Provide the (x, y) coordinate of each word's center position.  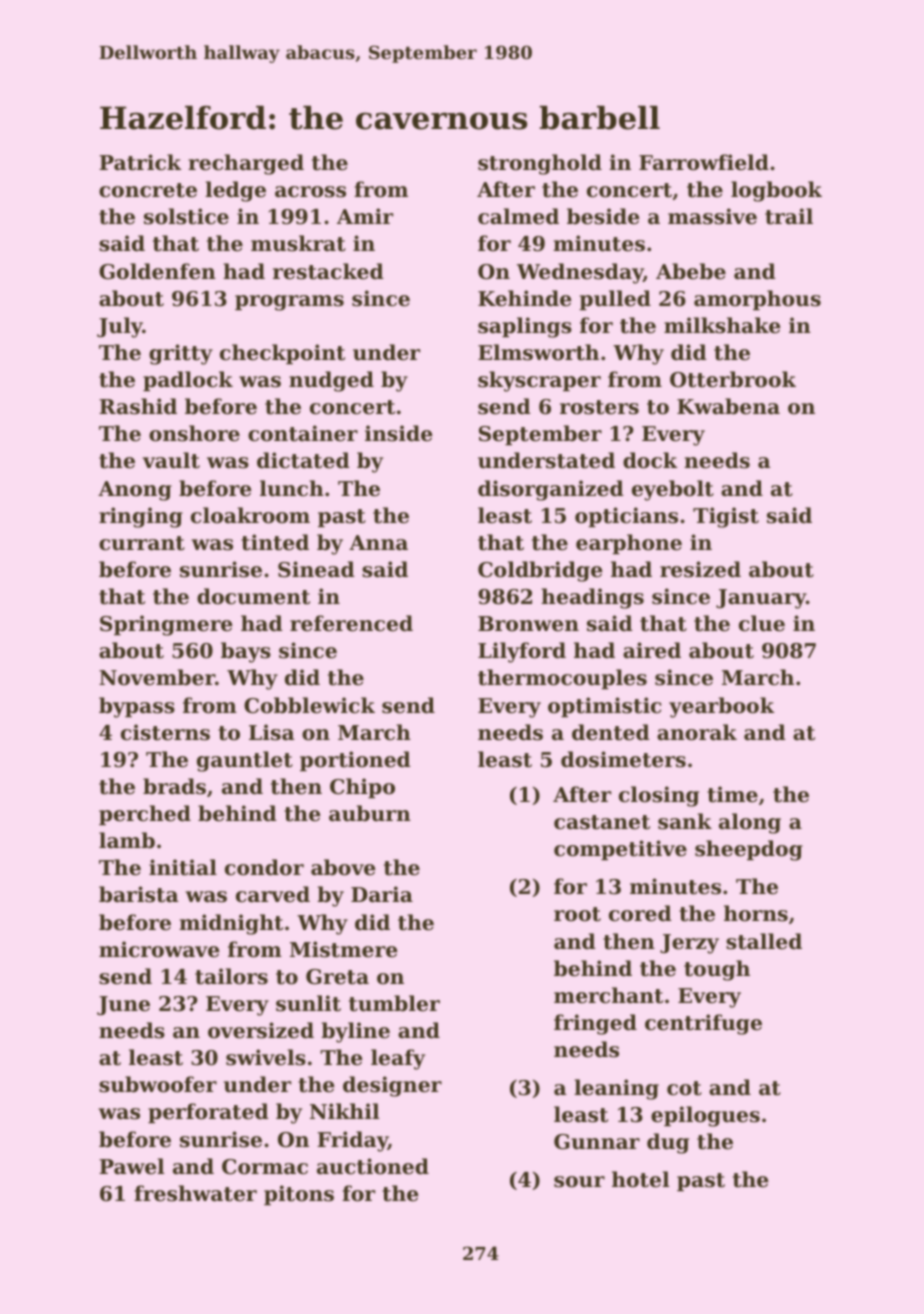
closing (659, 796)
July (120, 327)
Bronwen (528, 624)
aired (652, 650)
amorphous (757, 300)
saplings (525, 327)
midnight (231, 924)
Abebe (691, 271)
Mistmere (343, 949)
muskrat (298, 243)
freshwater (195, 1193)
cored (640, 913)
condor (264, 867)
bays (246, 652)
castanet (602, 822)
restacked (328, 271)
